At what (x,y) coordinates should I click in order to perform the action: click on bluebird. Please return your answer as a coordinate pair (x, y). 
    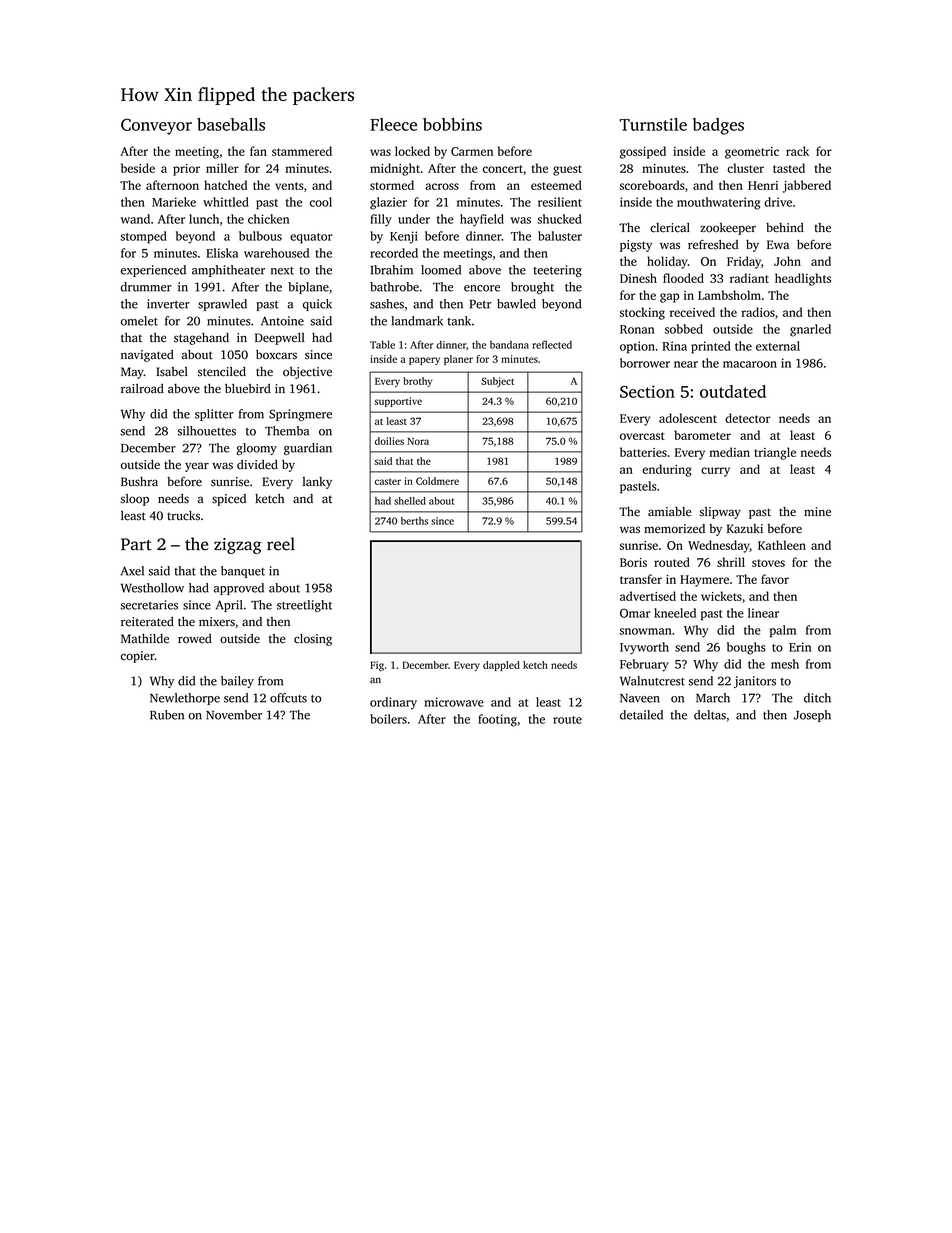
    Looking at the image, I should click on (248, 389).
